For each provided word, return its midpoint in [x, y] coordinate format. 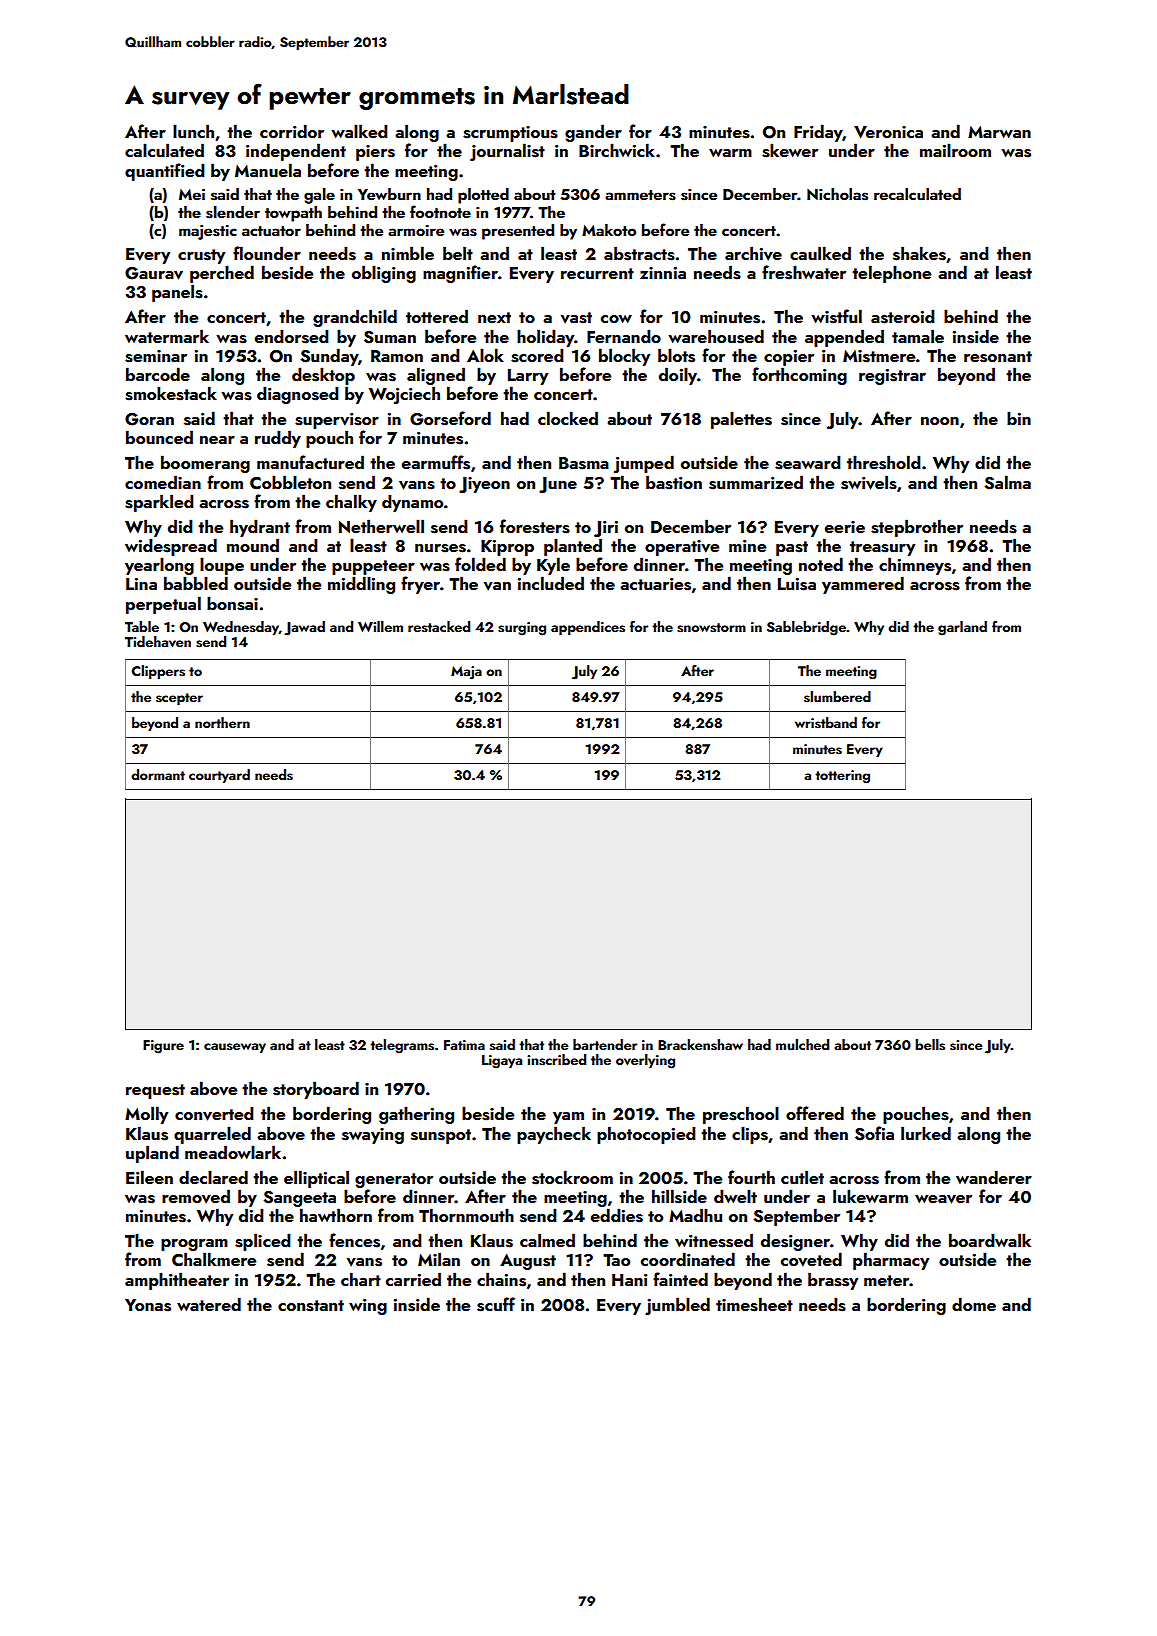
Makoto [609, 230]
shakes [919, 253]
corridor [292, 131]
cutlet [802, 1177]
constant [311, 1306]
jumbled [677, 1306]
